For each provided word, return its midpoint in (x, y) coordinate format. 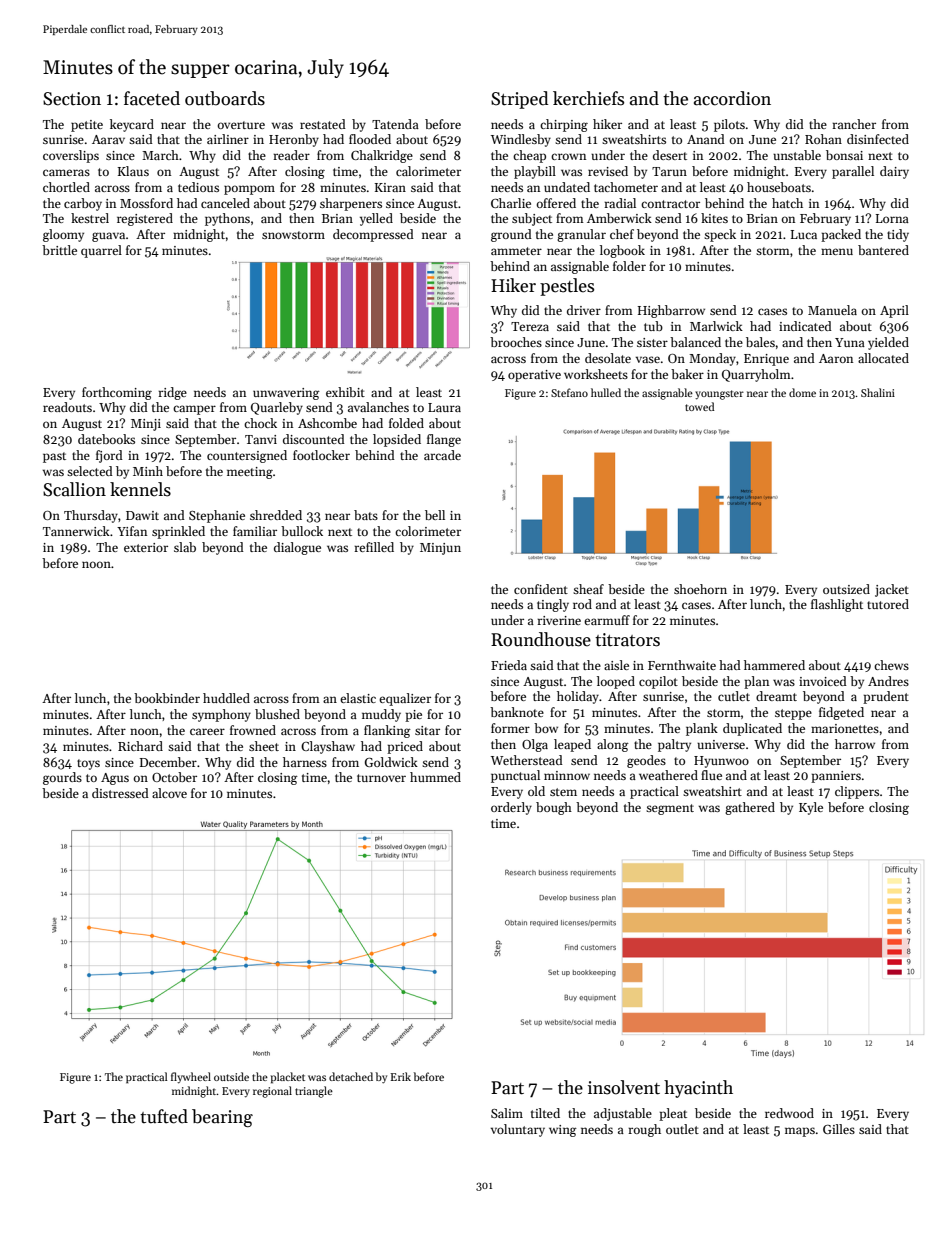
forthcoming (117, 393)
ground (511, 235)
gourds (62, 778)
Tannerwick (76, 531)
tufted (164, 1116)
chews (891, 665)
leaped (572, 745)
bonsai (844, 155)
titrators (627, 640)
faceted (152, 98)
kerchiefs (588, 98)
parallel (853, 172)
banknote (517, 712)
